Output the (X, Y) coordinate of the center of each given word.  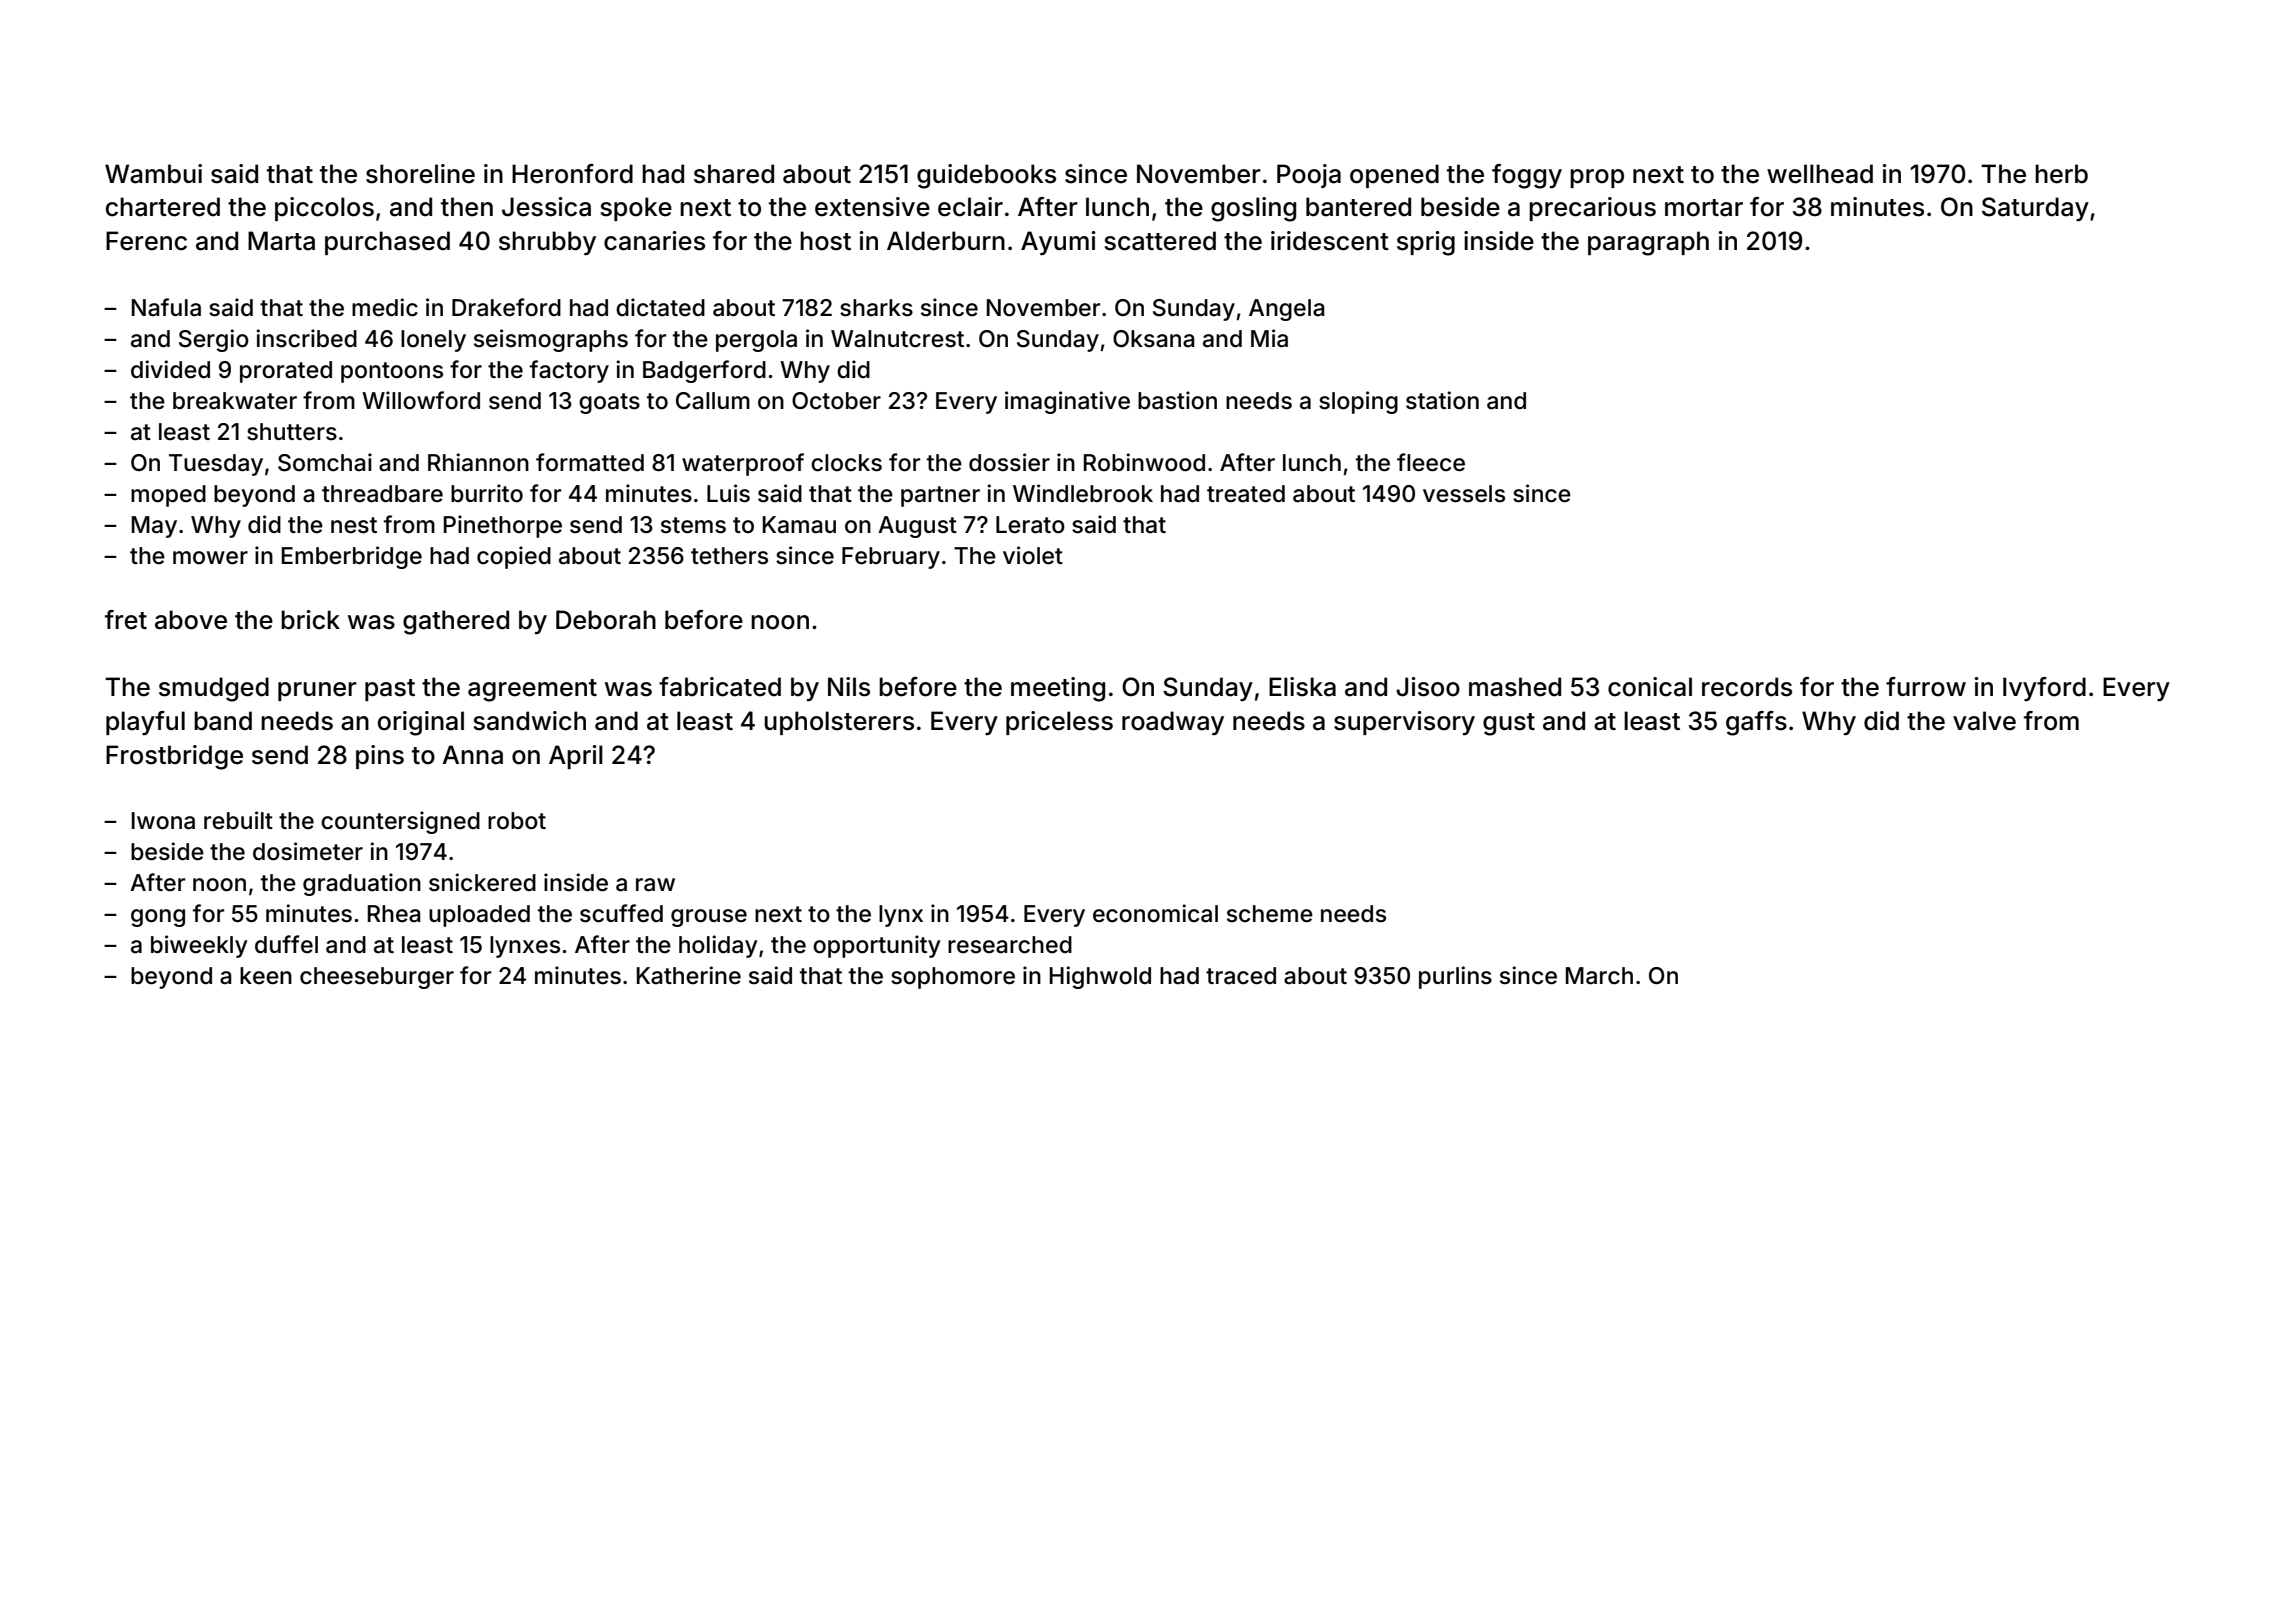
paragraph (1648, 243)
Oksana (1154, 339)
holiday (718, 946)
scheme (1270, 914)
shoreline (420, 174)
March (1599, 976)
